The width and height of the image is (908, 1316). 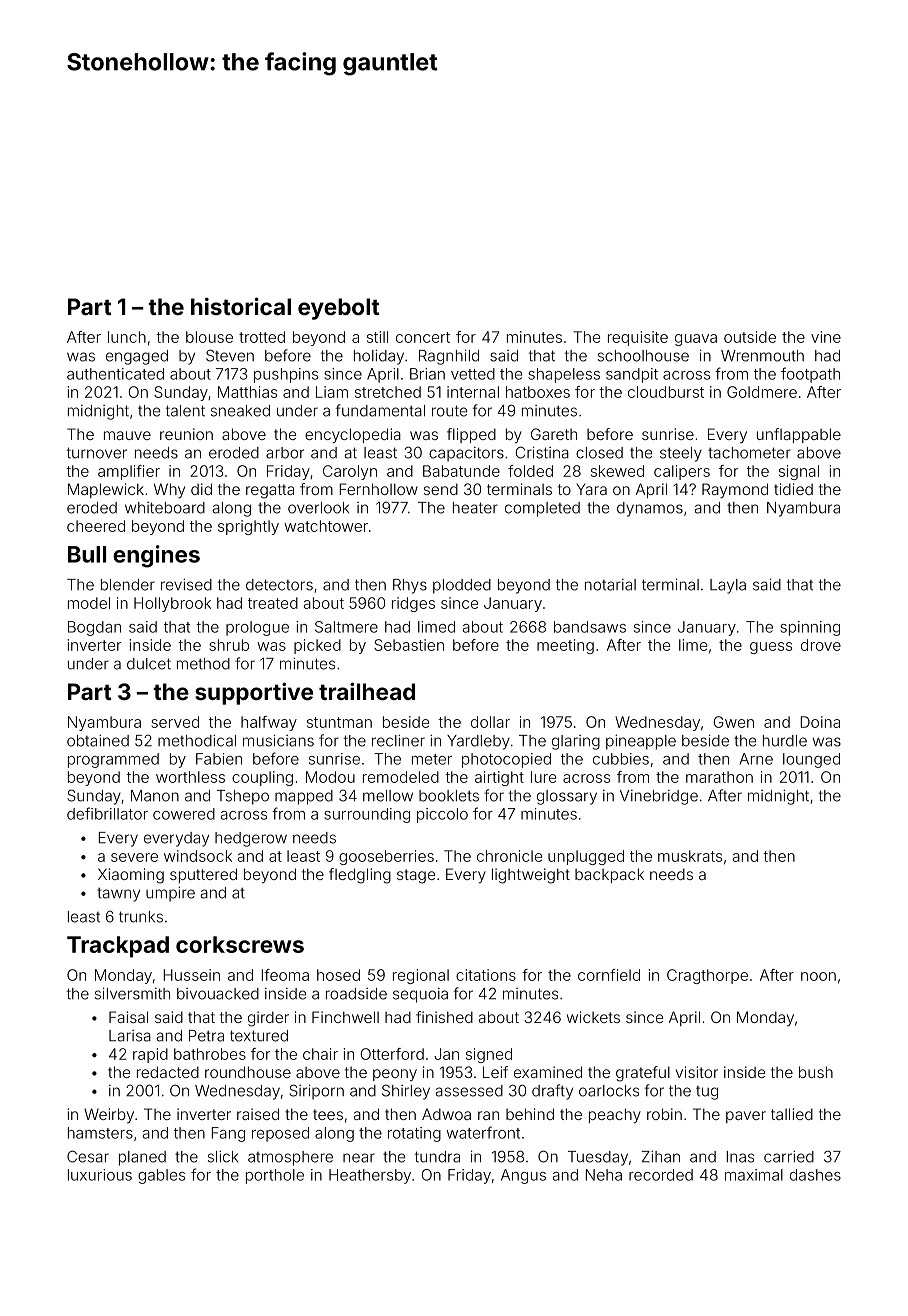 What do you see at coordinates (128, 1017) in the image?
I see `Faisal` at bounding box center [128, 1017].
